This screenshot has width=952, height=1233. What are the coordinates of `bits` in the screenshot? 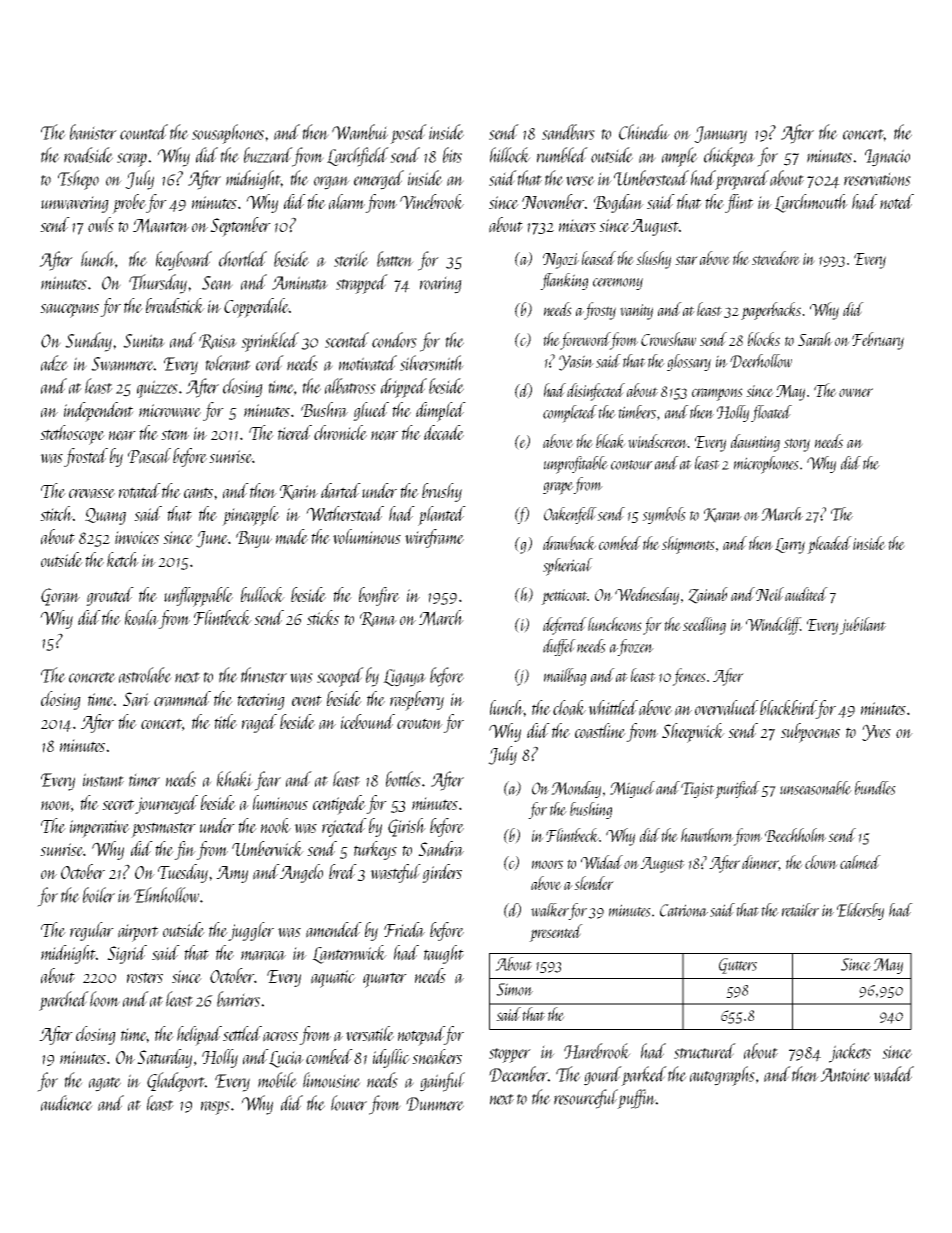 It's located at (452, 155).
